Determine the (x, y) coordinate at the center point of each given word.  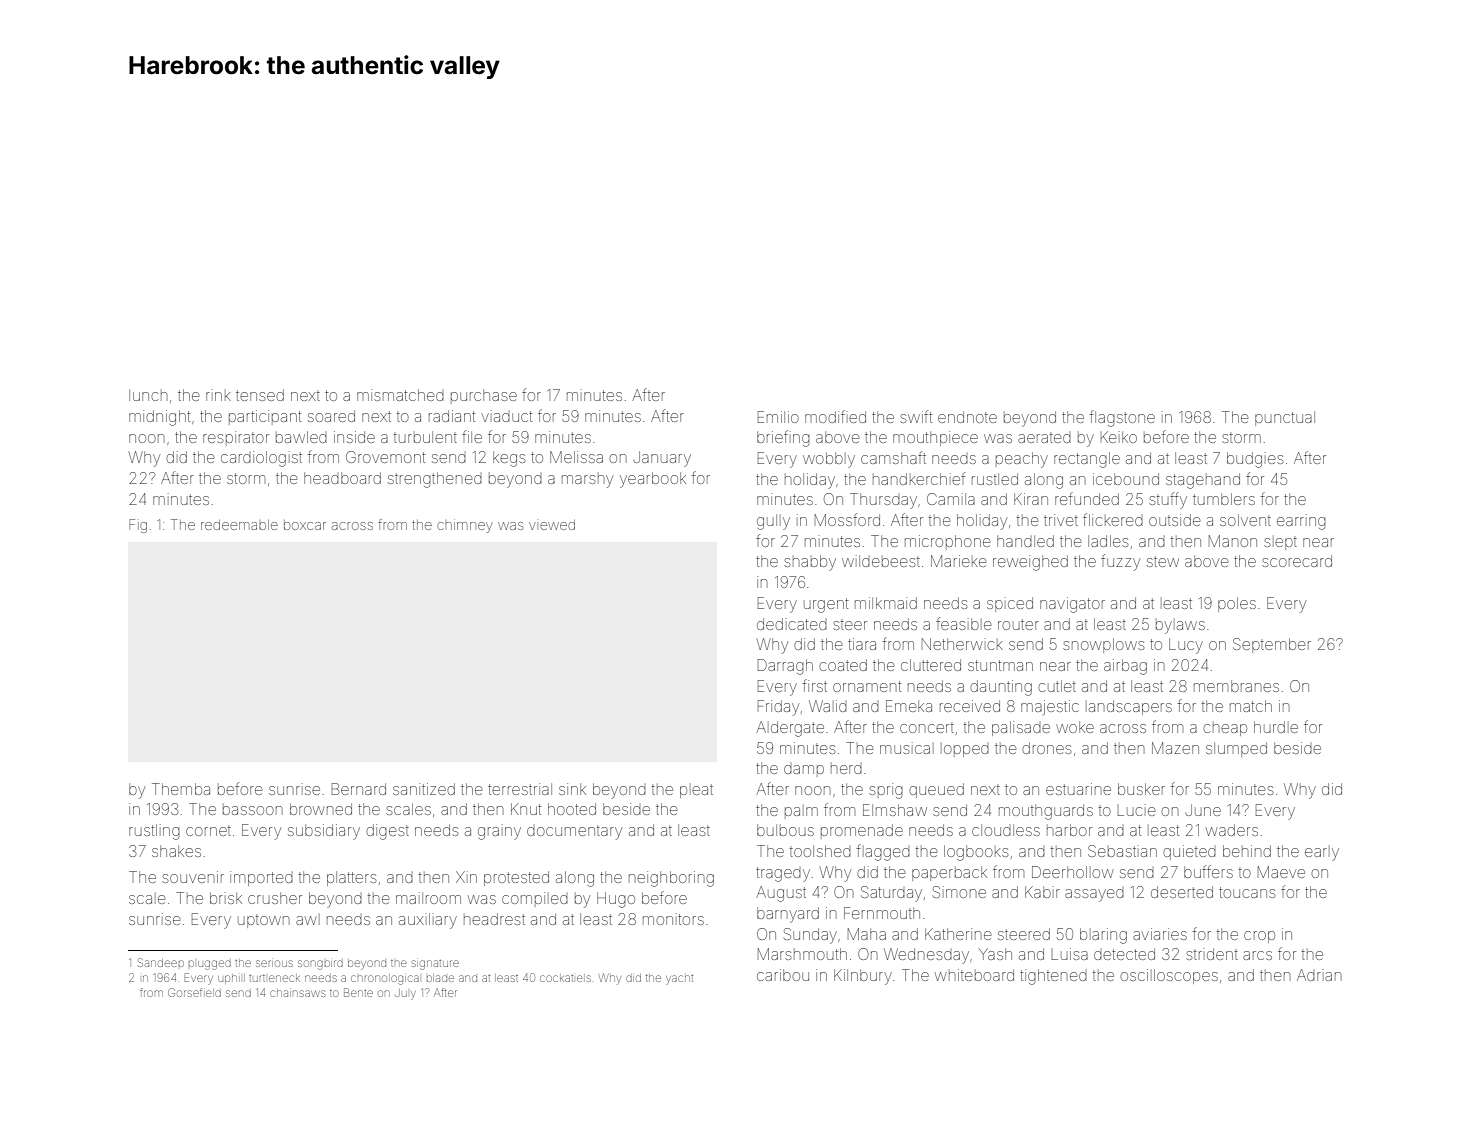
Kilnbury (863, 977)
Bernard (359, 789)
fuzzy (1120, 562)
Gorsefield (194, 992)
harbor (1069, 830)
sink (572, 789)
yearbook (653, 480)
